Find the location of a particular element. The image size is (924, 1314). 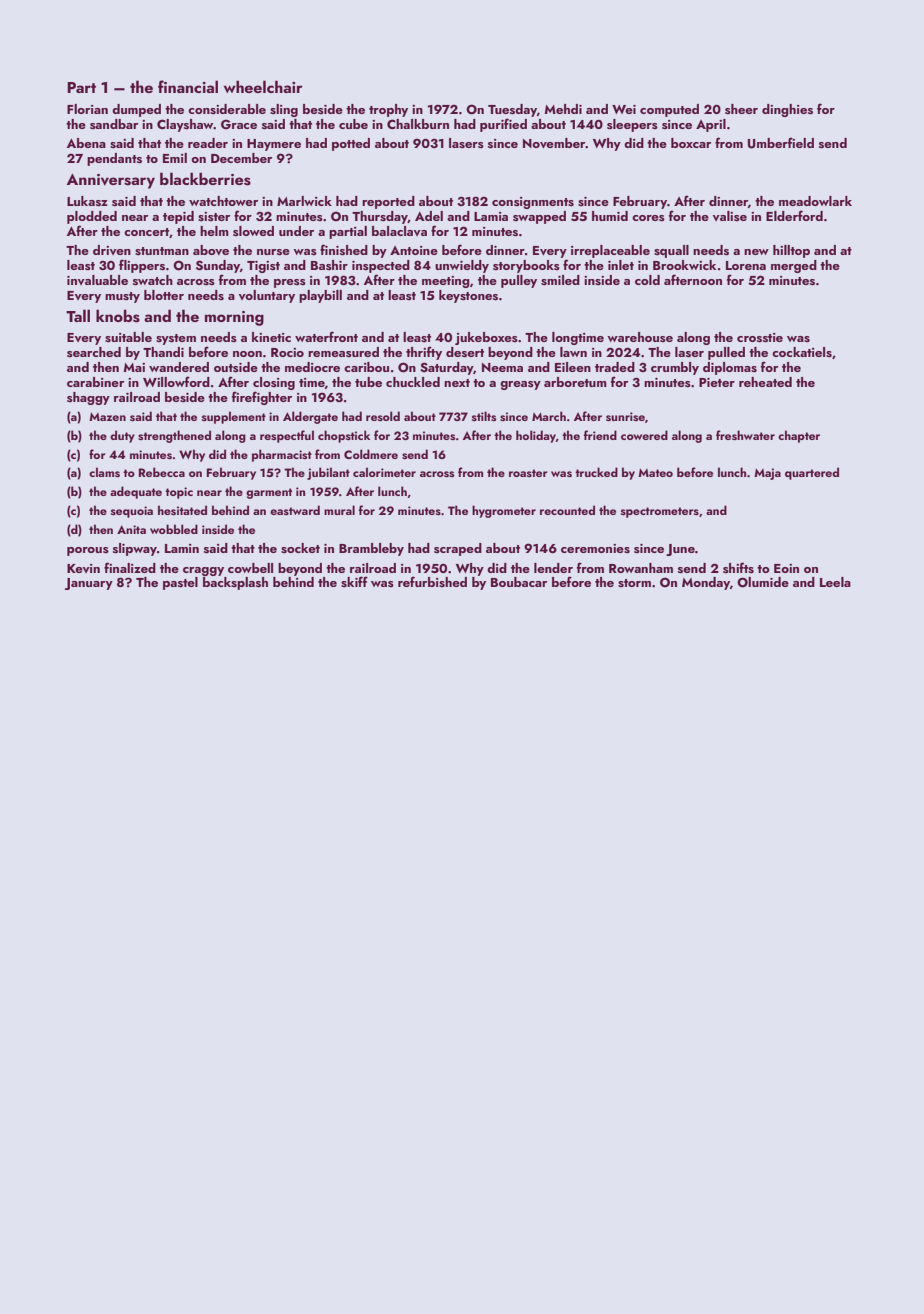

humid is located at coordinates (610, 216).
